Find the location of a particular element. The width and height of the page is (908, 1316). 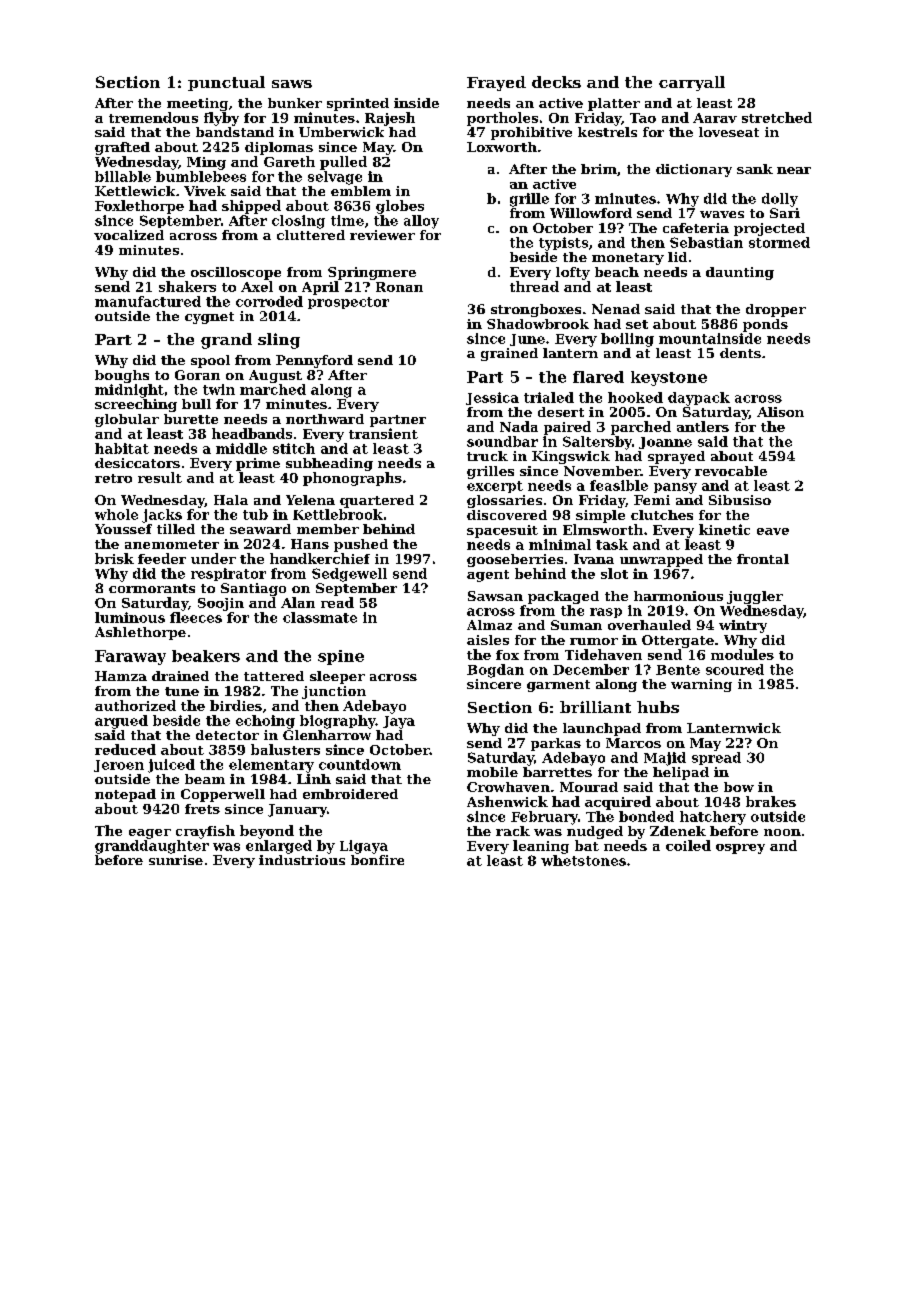

decks is located at coordinates (556, 82).
